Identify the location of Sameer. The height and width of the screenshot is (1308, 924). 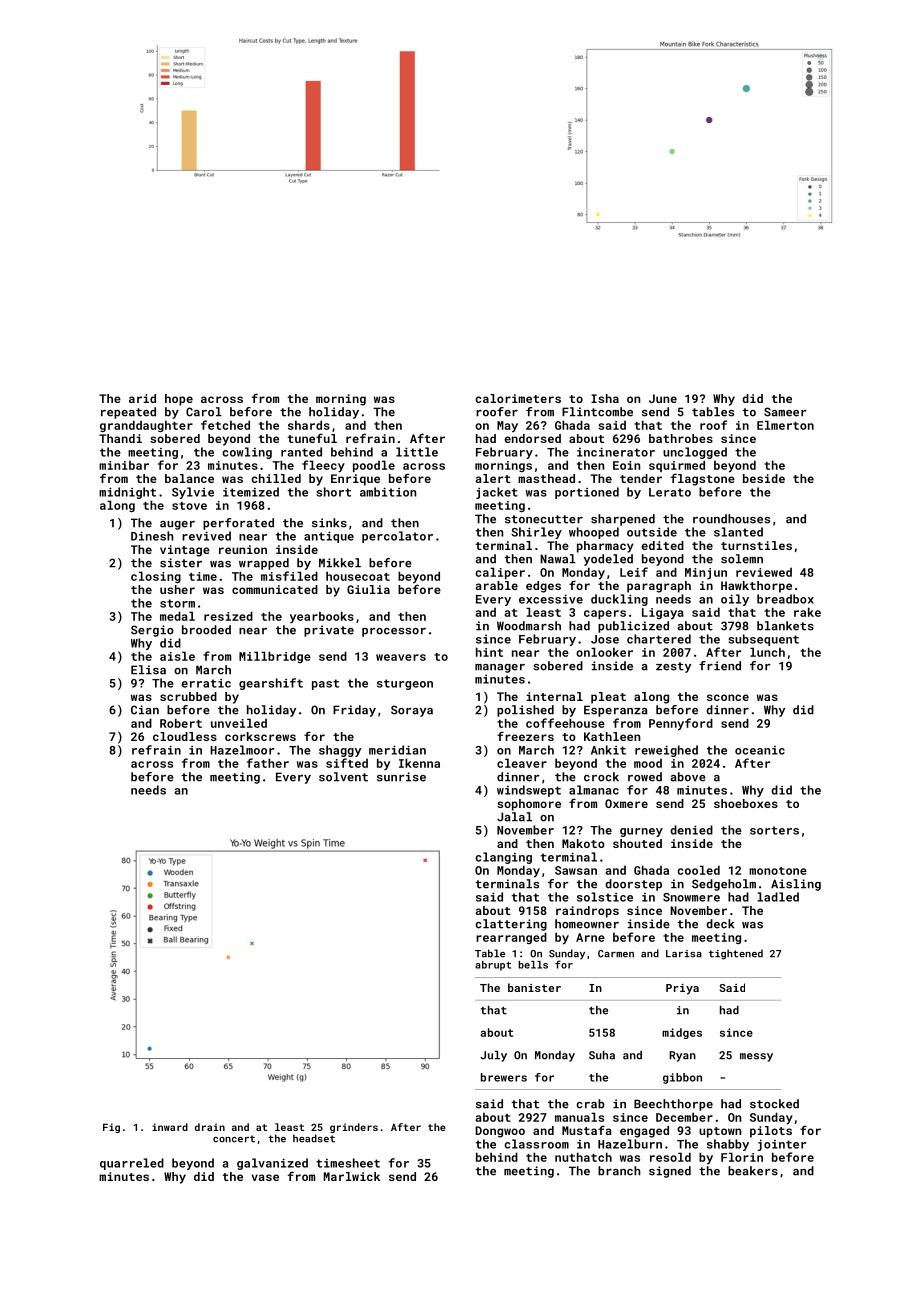
(785, 412).
